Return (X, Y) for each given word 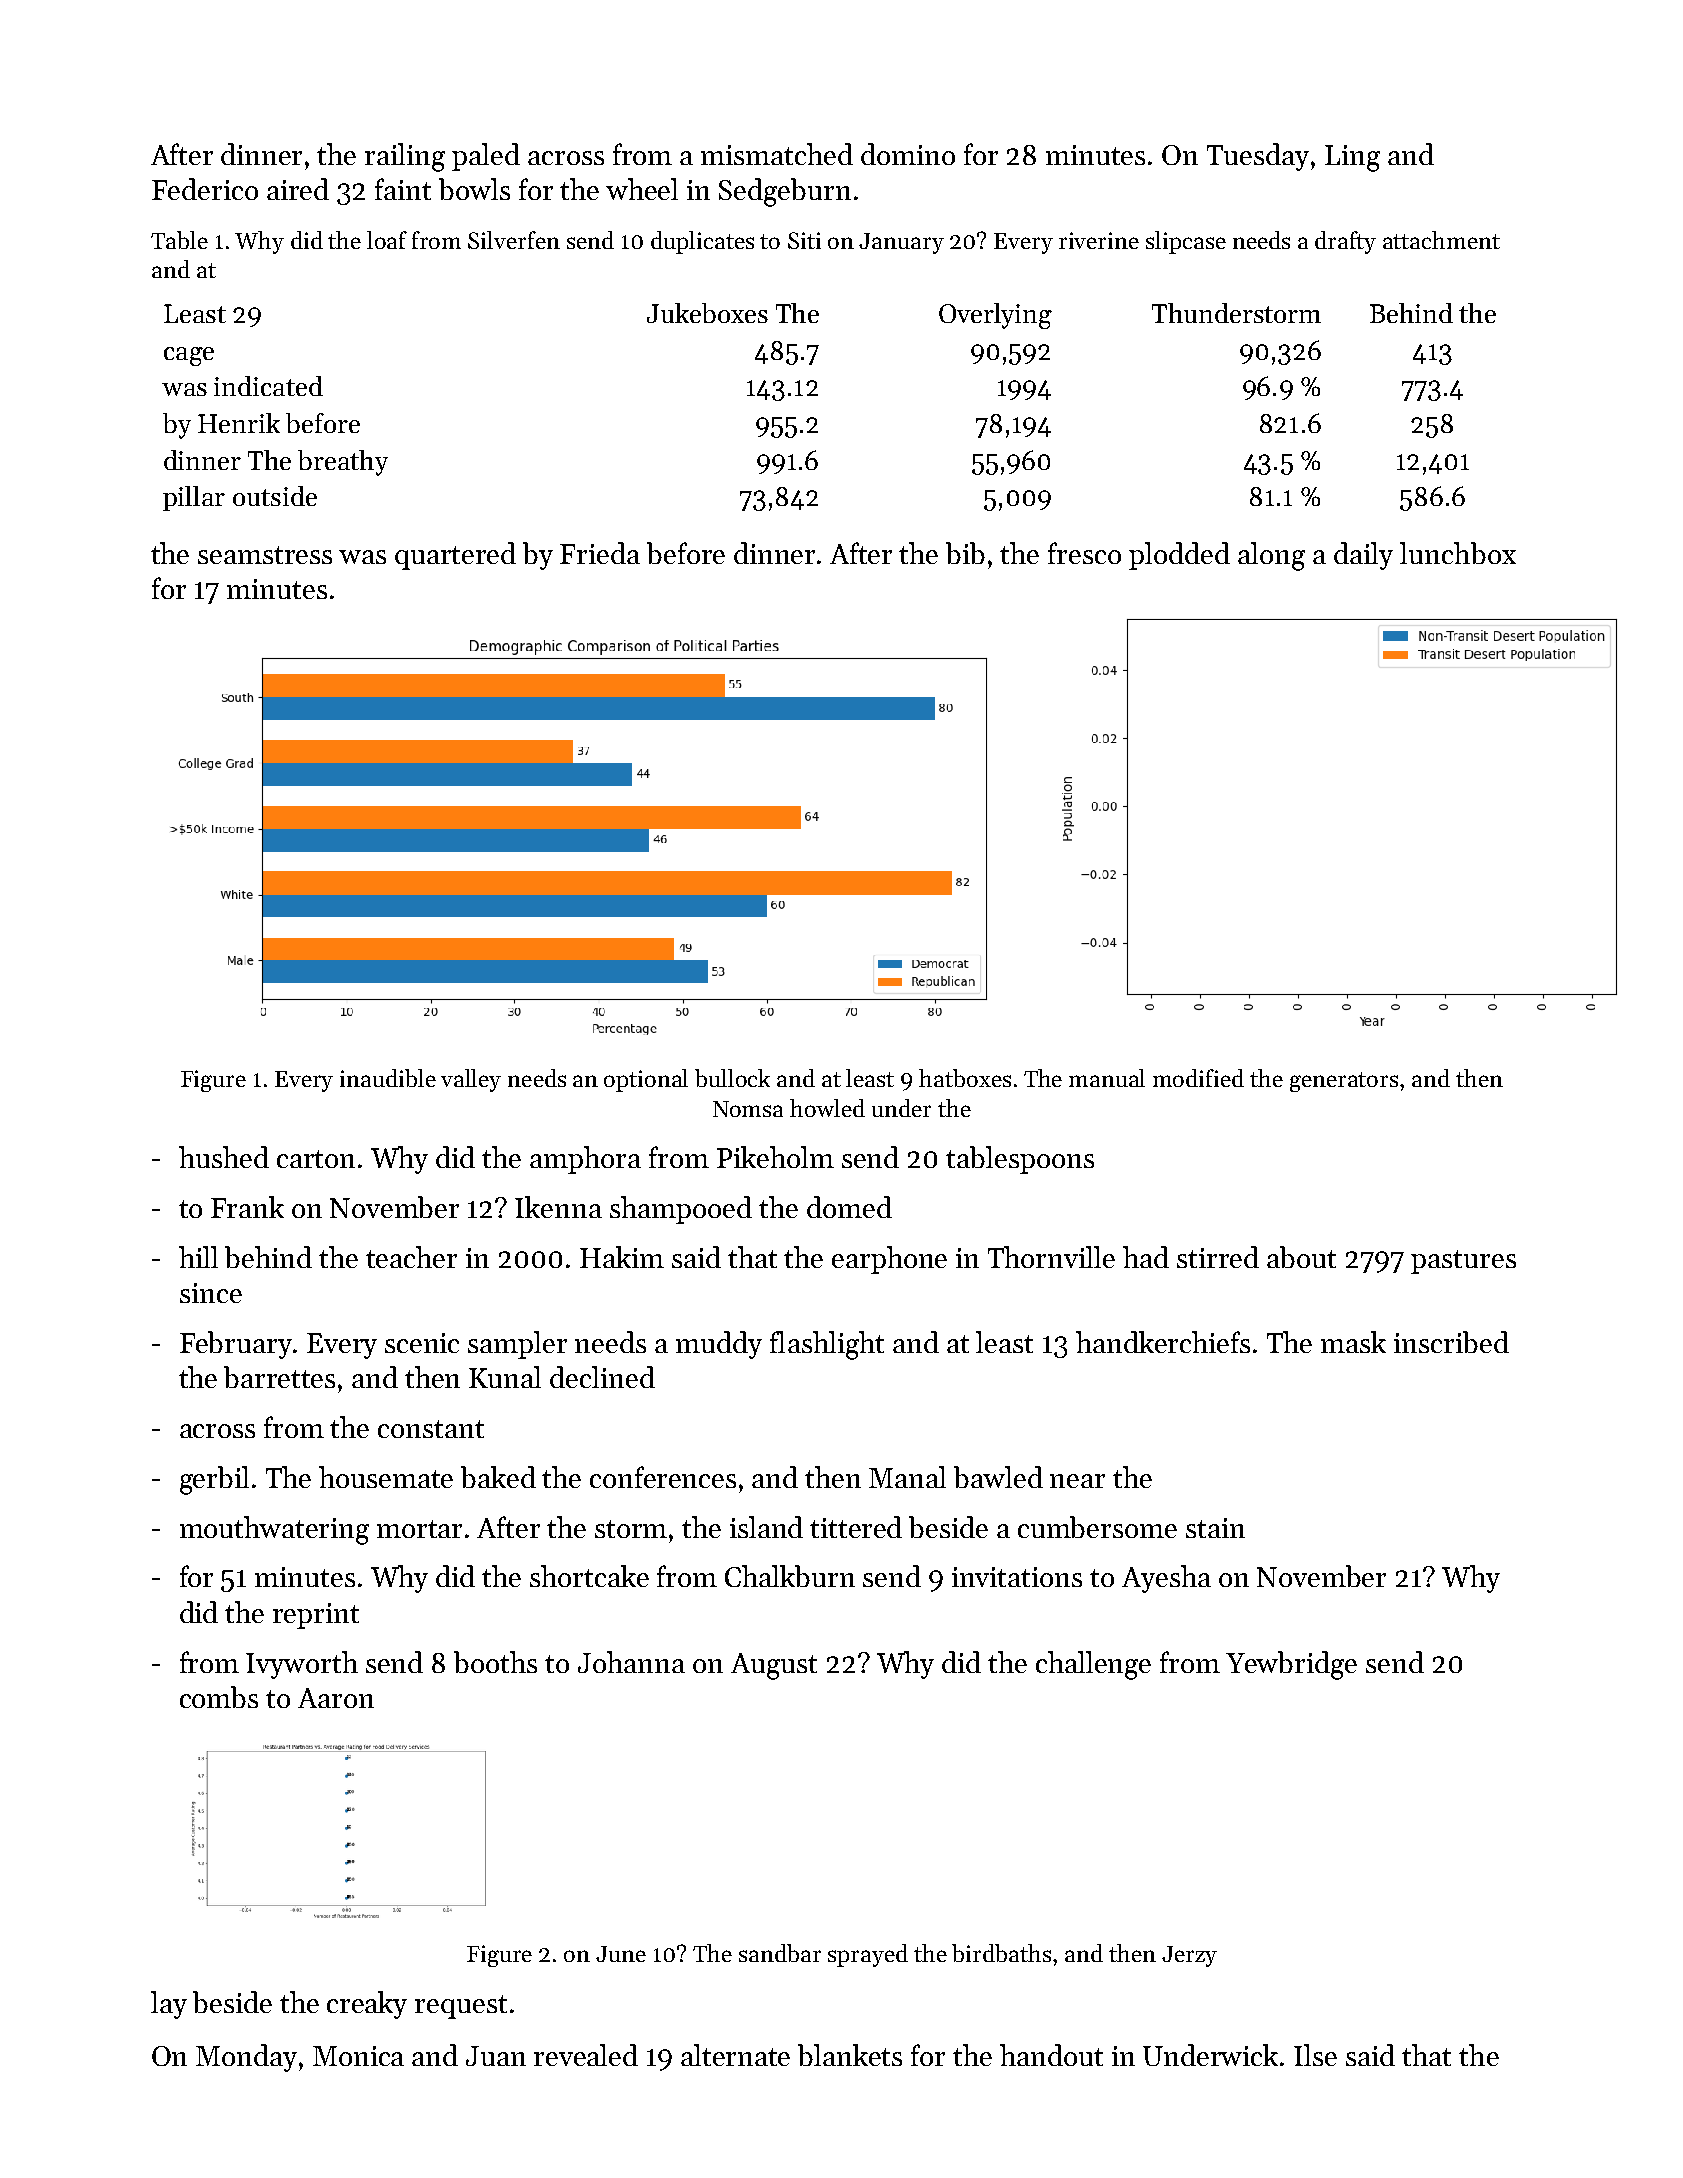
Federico (205, 189)
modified (1198, 1078)
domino (908, 154)
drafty (1345, 242)
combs (219, 1697)
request (461, 2007)
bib (965, 553)
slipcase (1186, 242)
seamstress (265, 555)
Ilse (1315, 2055)
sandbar (780, 1953)
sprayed (868, 1955)
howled (827, 1108)
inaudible (388, 1078)
